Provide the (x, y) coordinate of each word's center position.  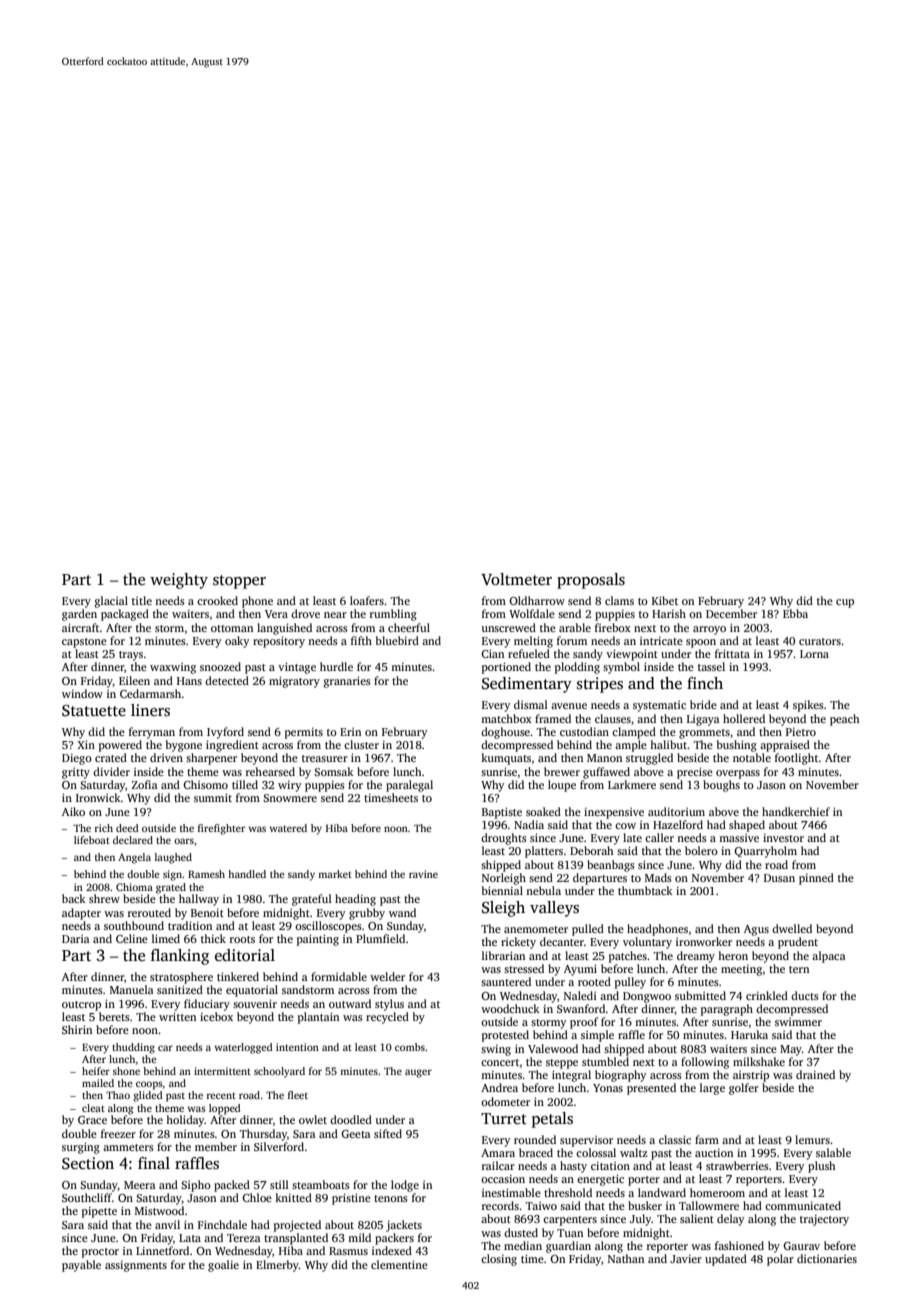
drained (815, 1074)
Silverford (279, 1146)
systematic (659, 706)
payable (81, 1266)
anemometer (536, 929)
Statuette (94, 711)
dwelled (792, 928)
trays (131, 656)
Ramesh (206, 874)
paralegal (409, 786)
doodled (351, 1119)
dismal (531, 704)
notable (752, 757)
